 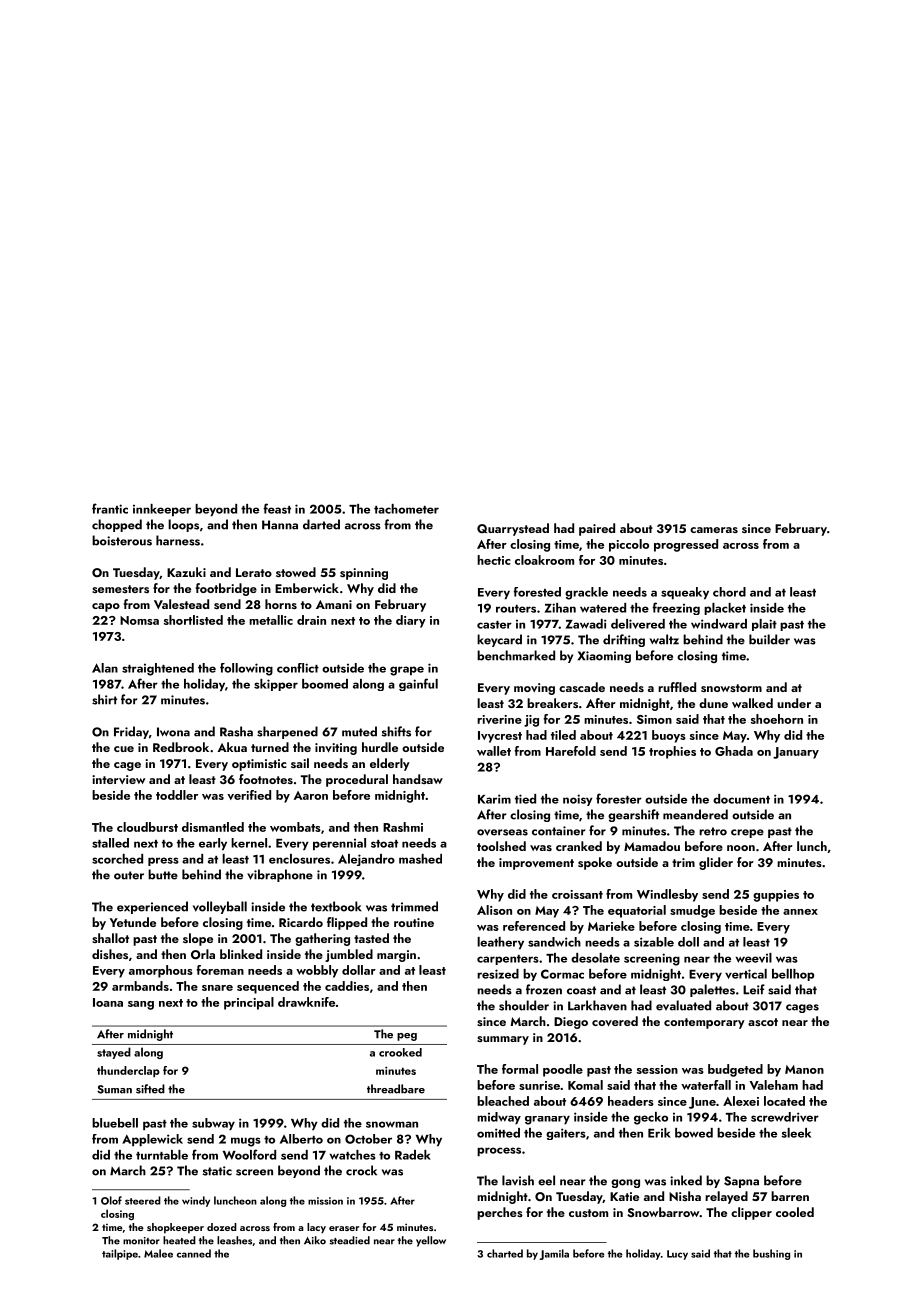 What do you see at coordinates (796, 1133) in the screenshot?
I see `sleek` at bounding box center [796, 1133].
